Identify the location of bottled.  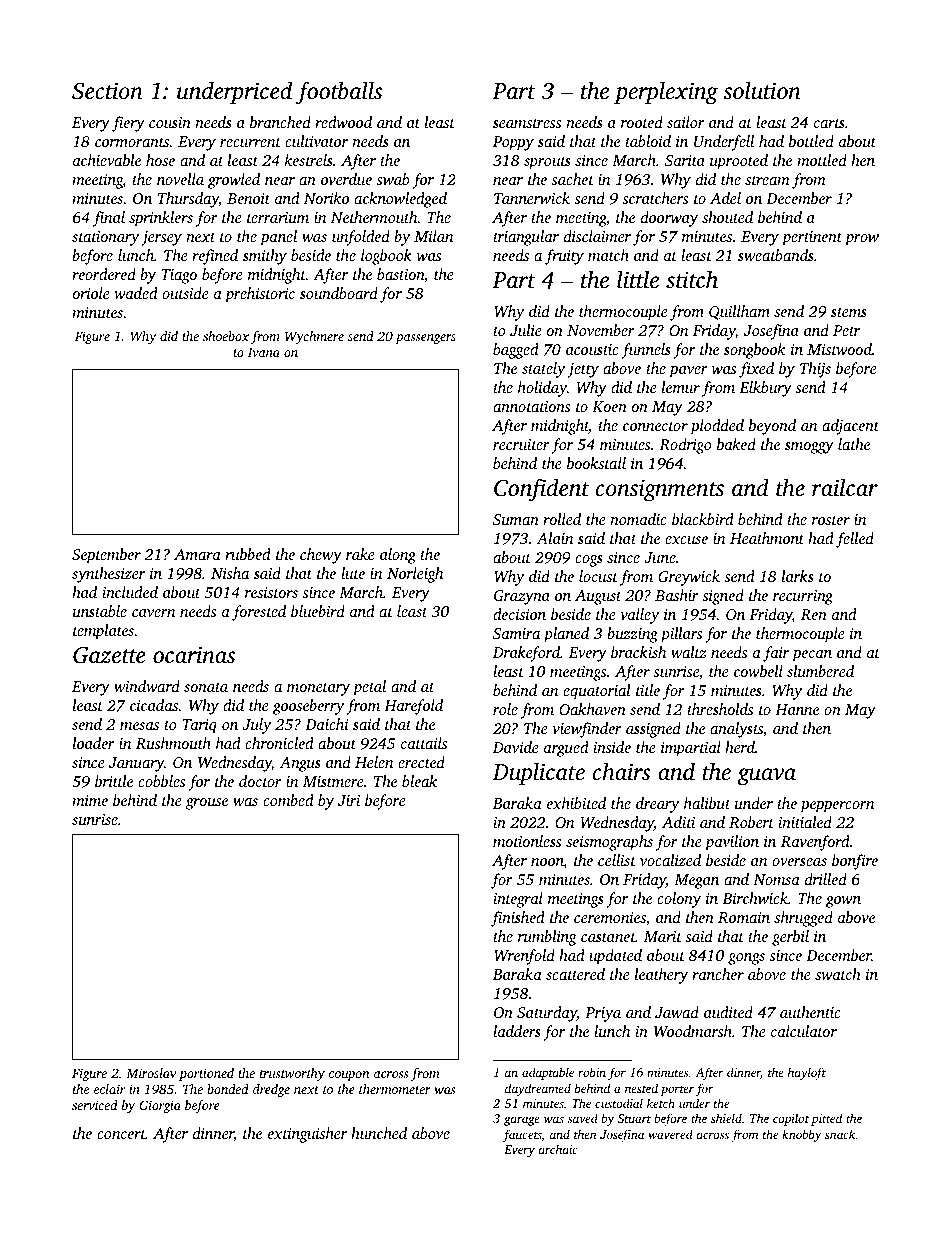
(811, 141).
